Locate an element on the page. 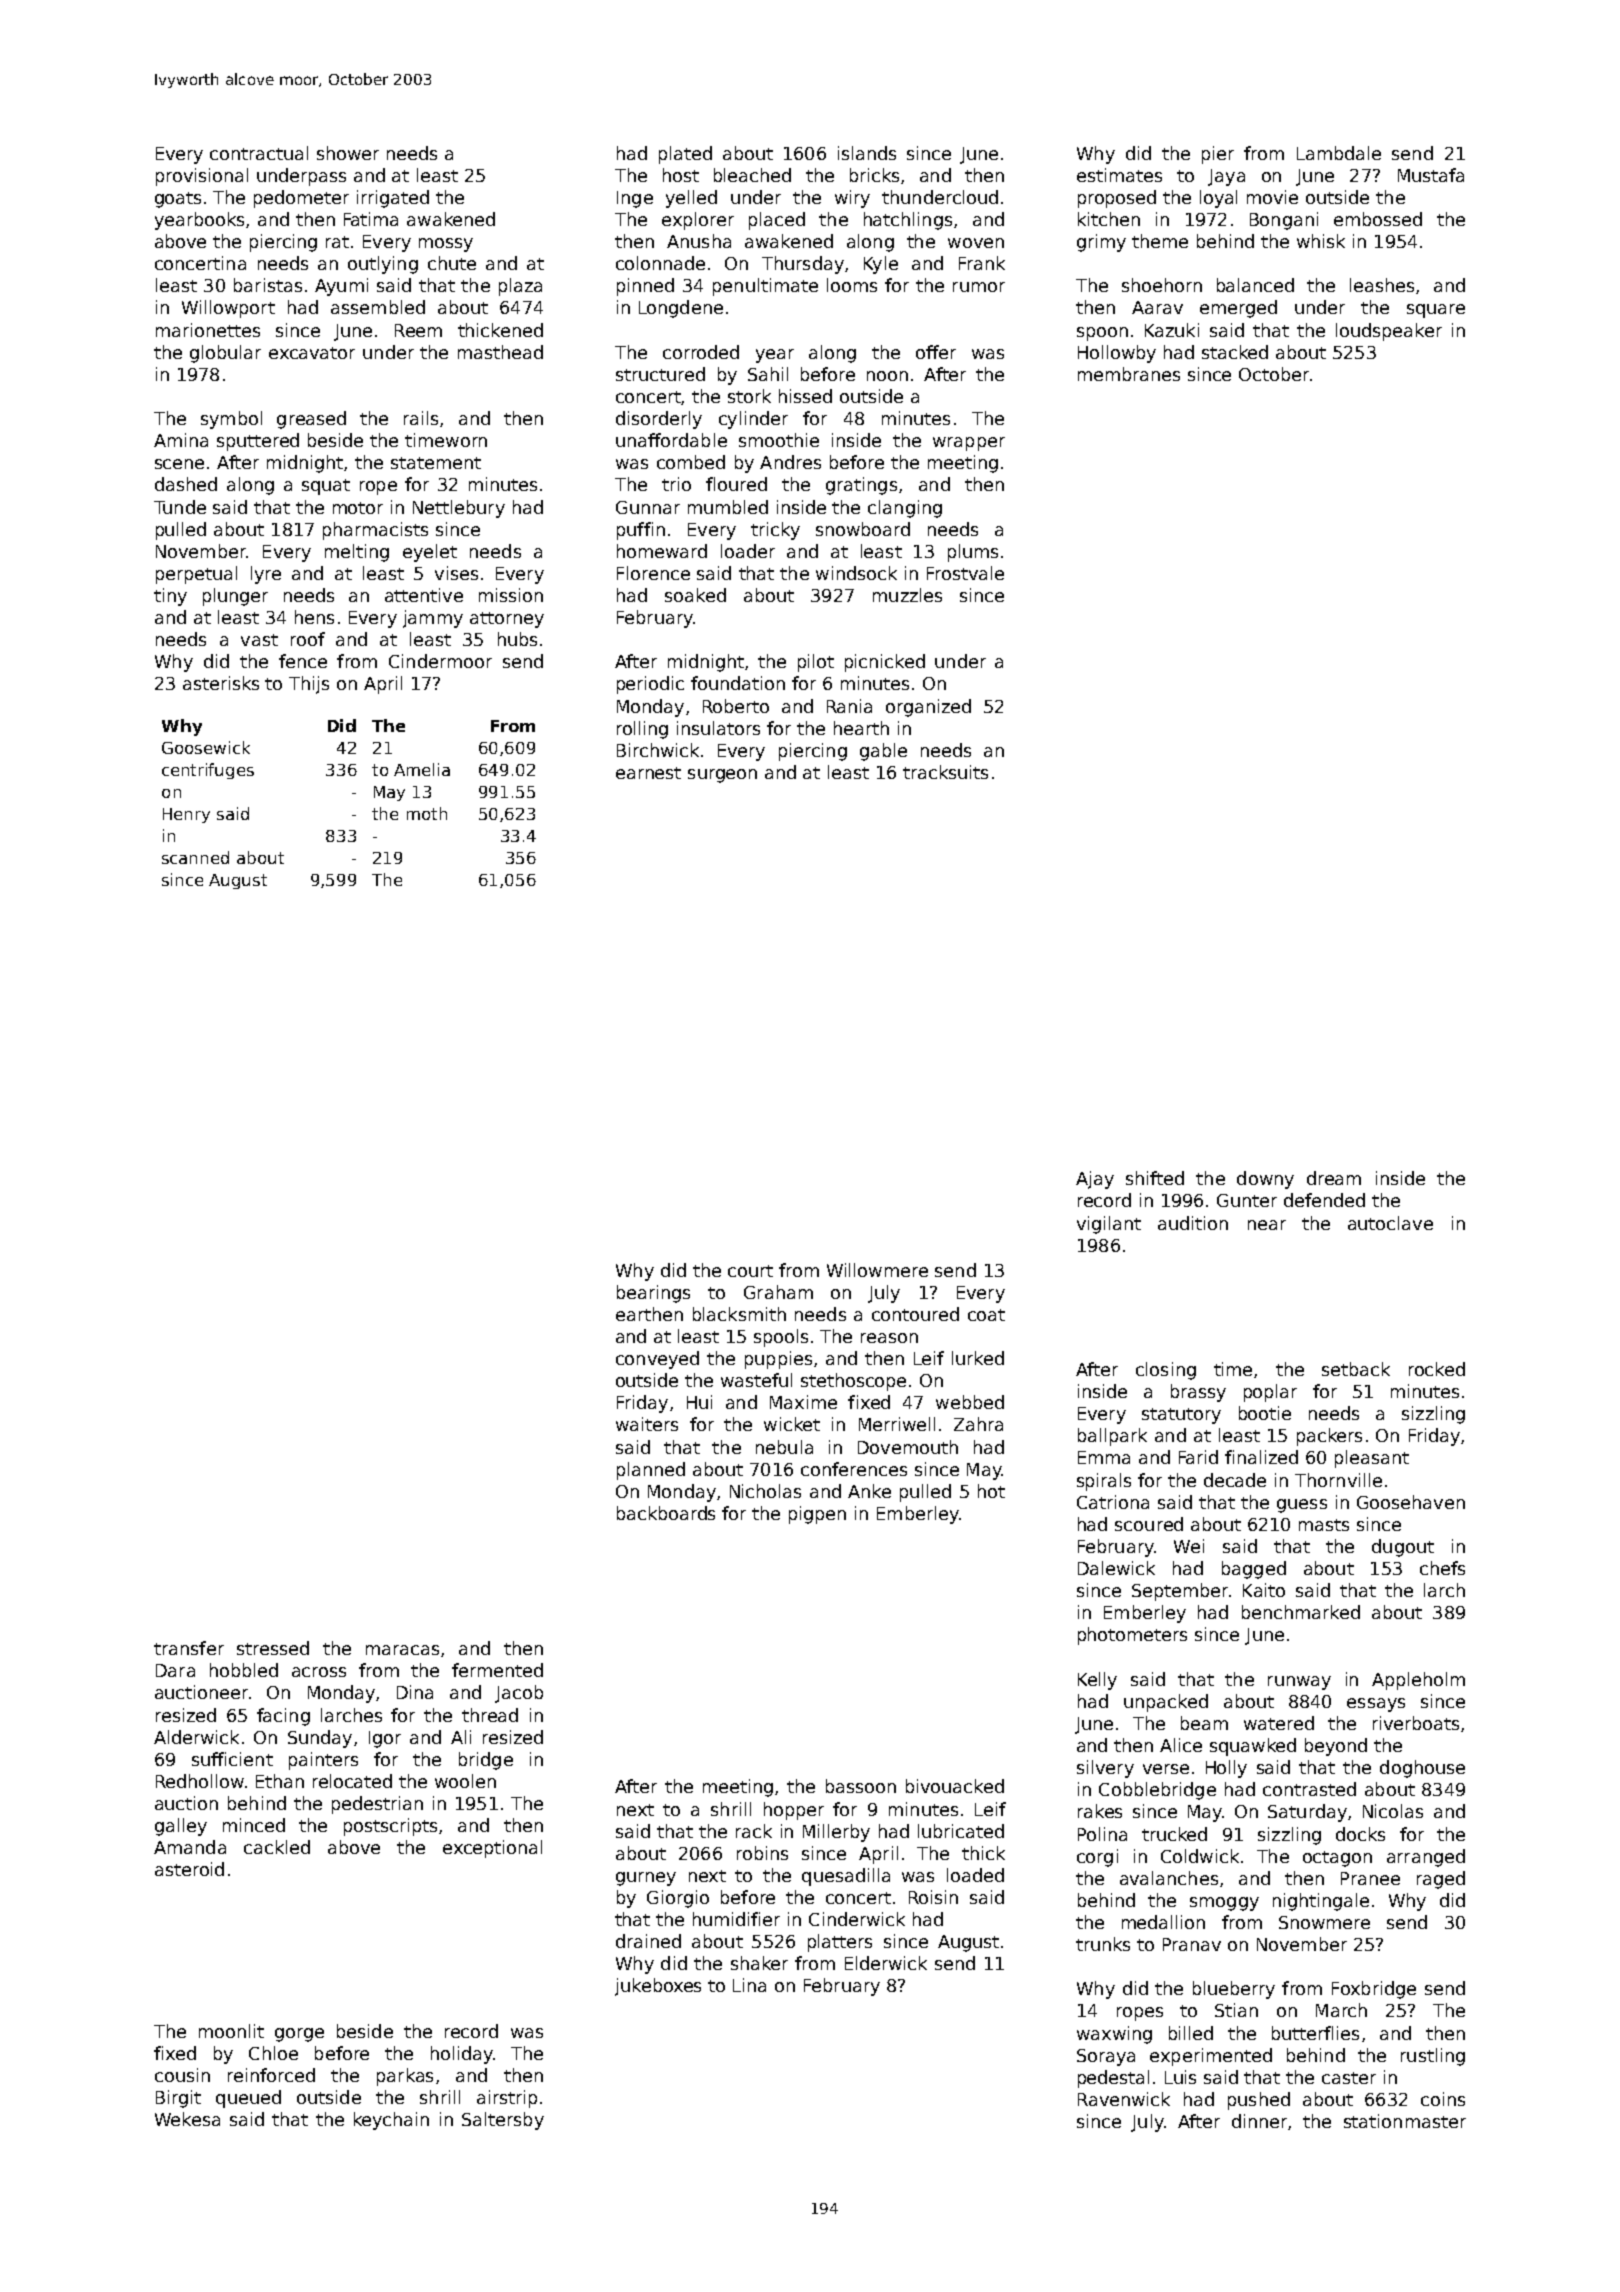 The width and height of the page is (1620, 2292). plated is located at coordinates (685, 155).
